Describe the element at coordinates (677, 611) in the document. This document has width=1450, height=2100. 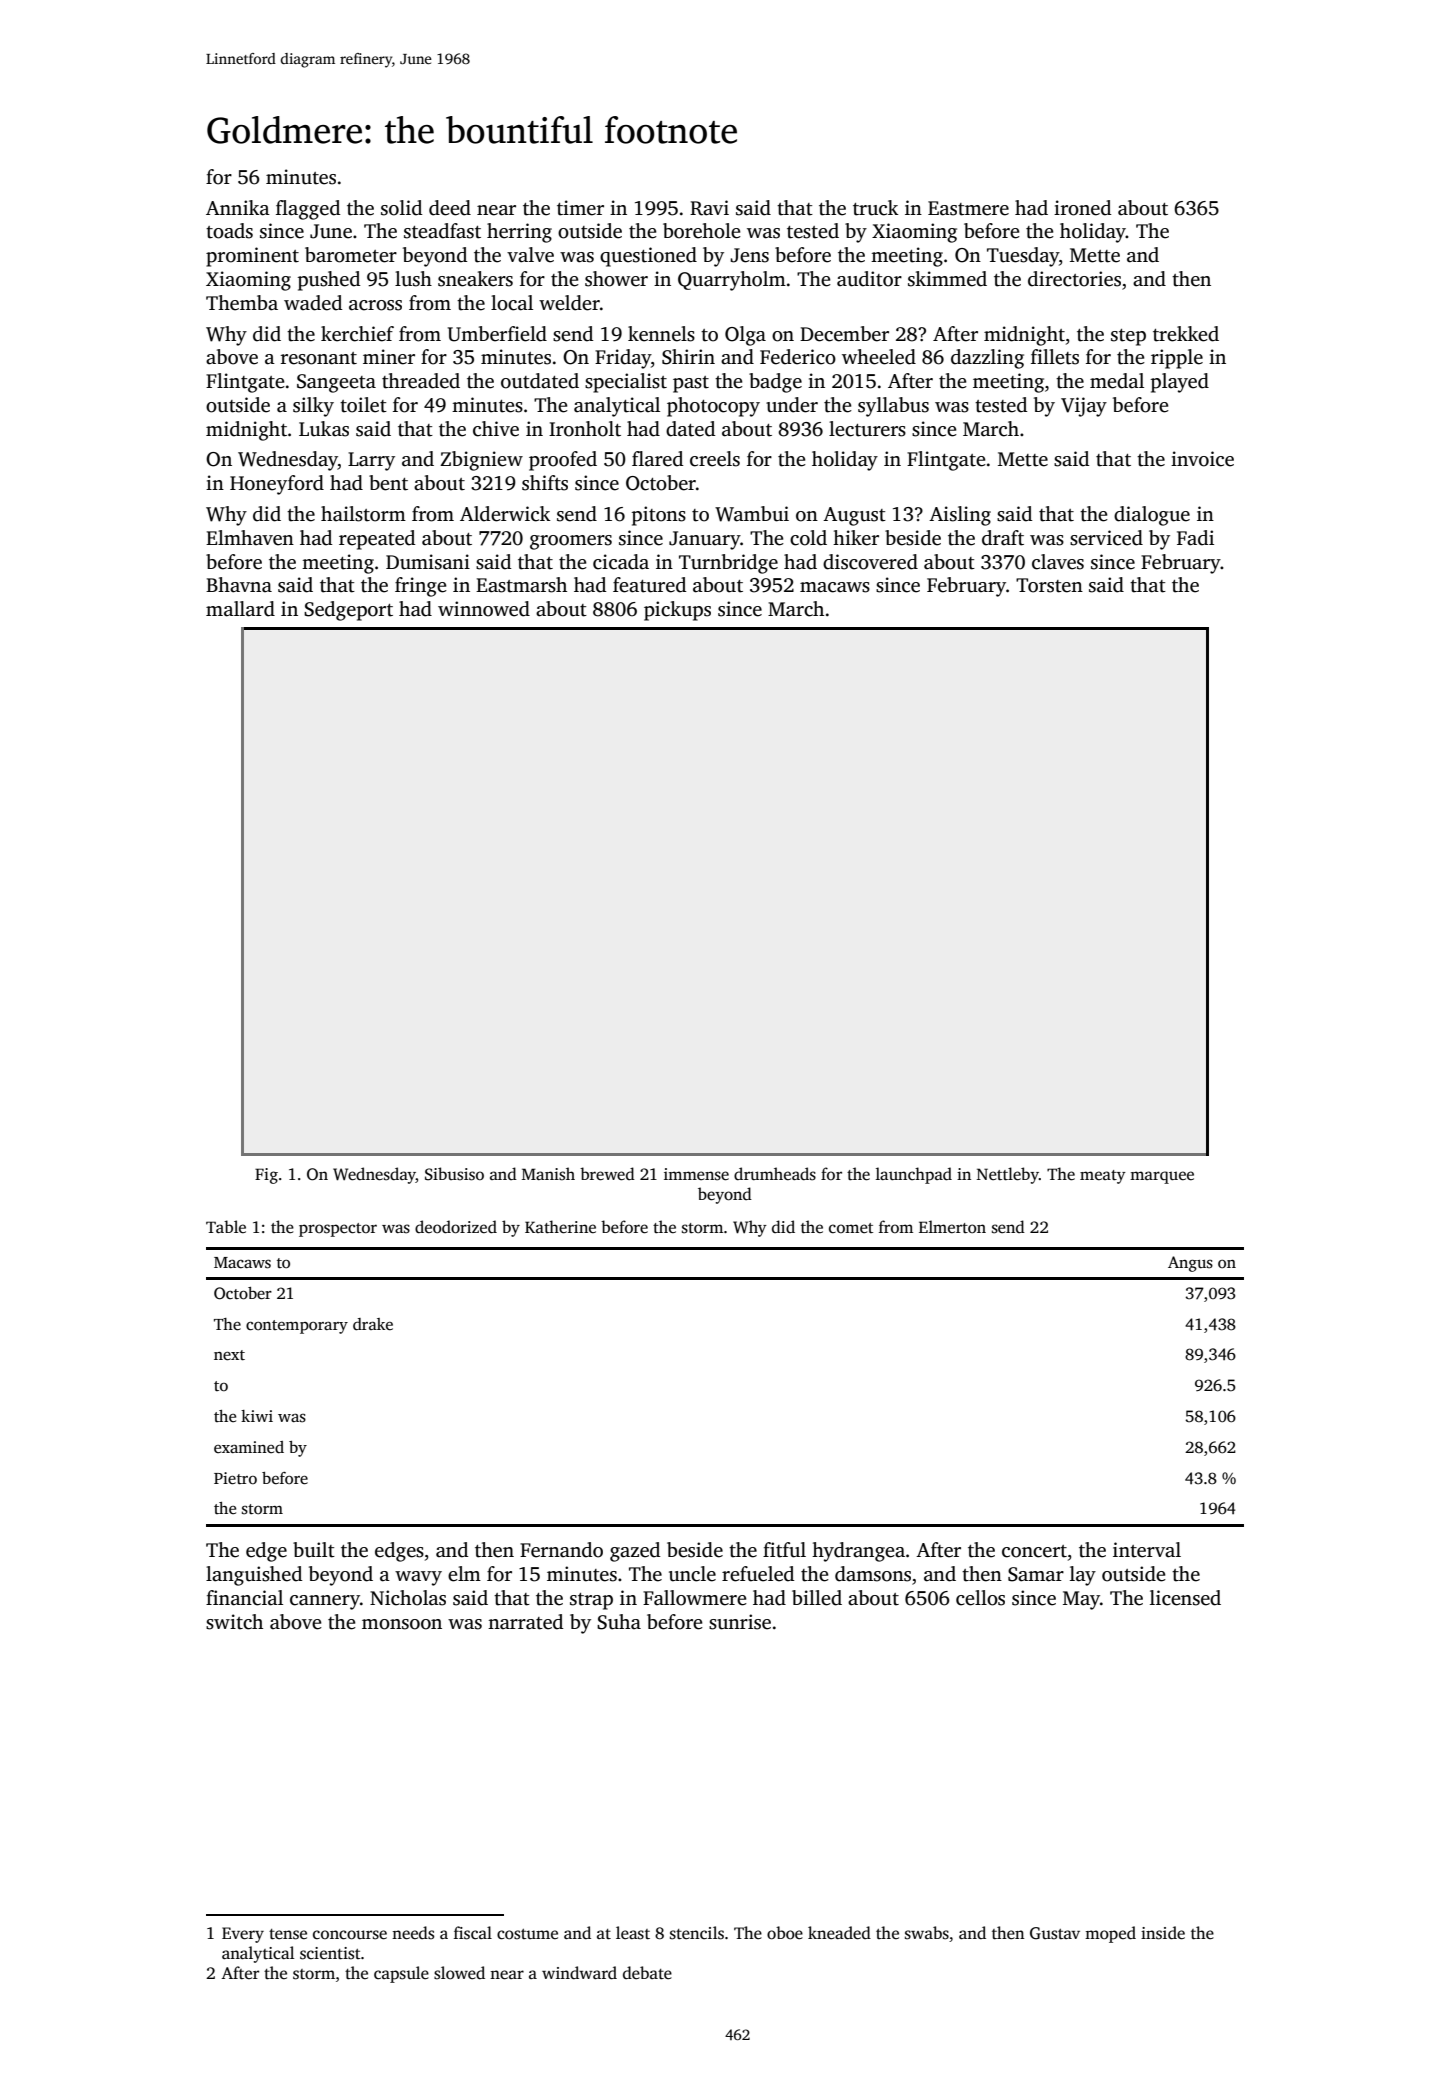
I see `pickups` at that location.
